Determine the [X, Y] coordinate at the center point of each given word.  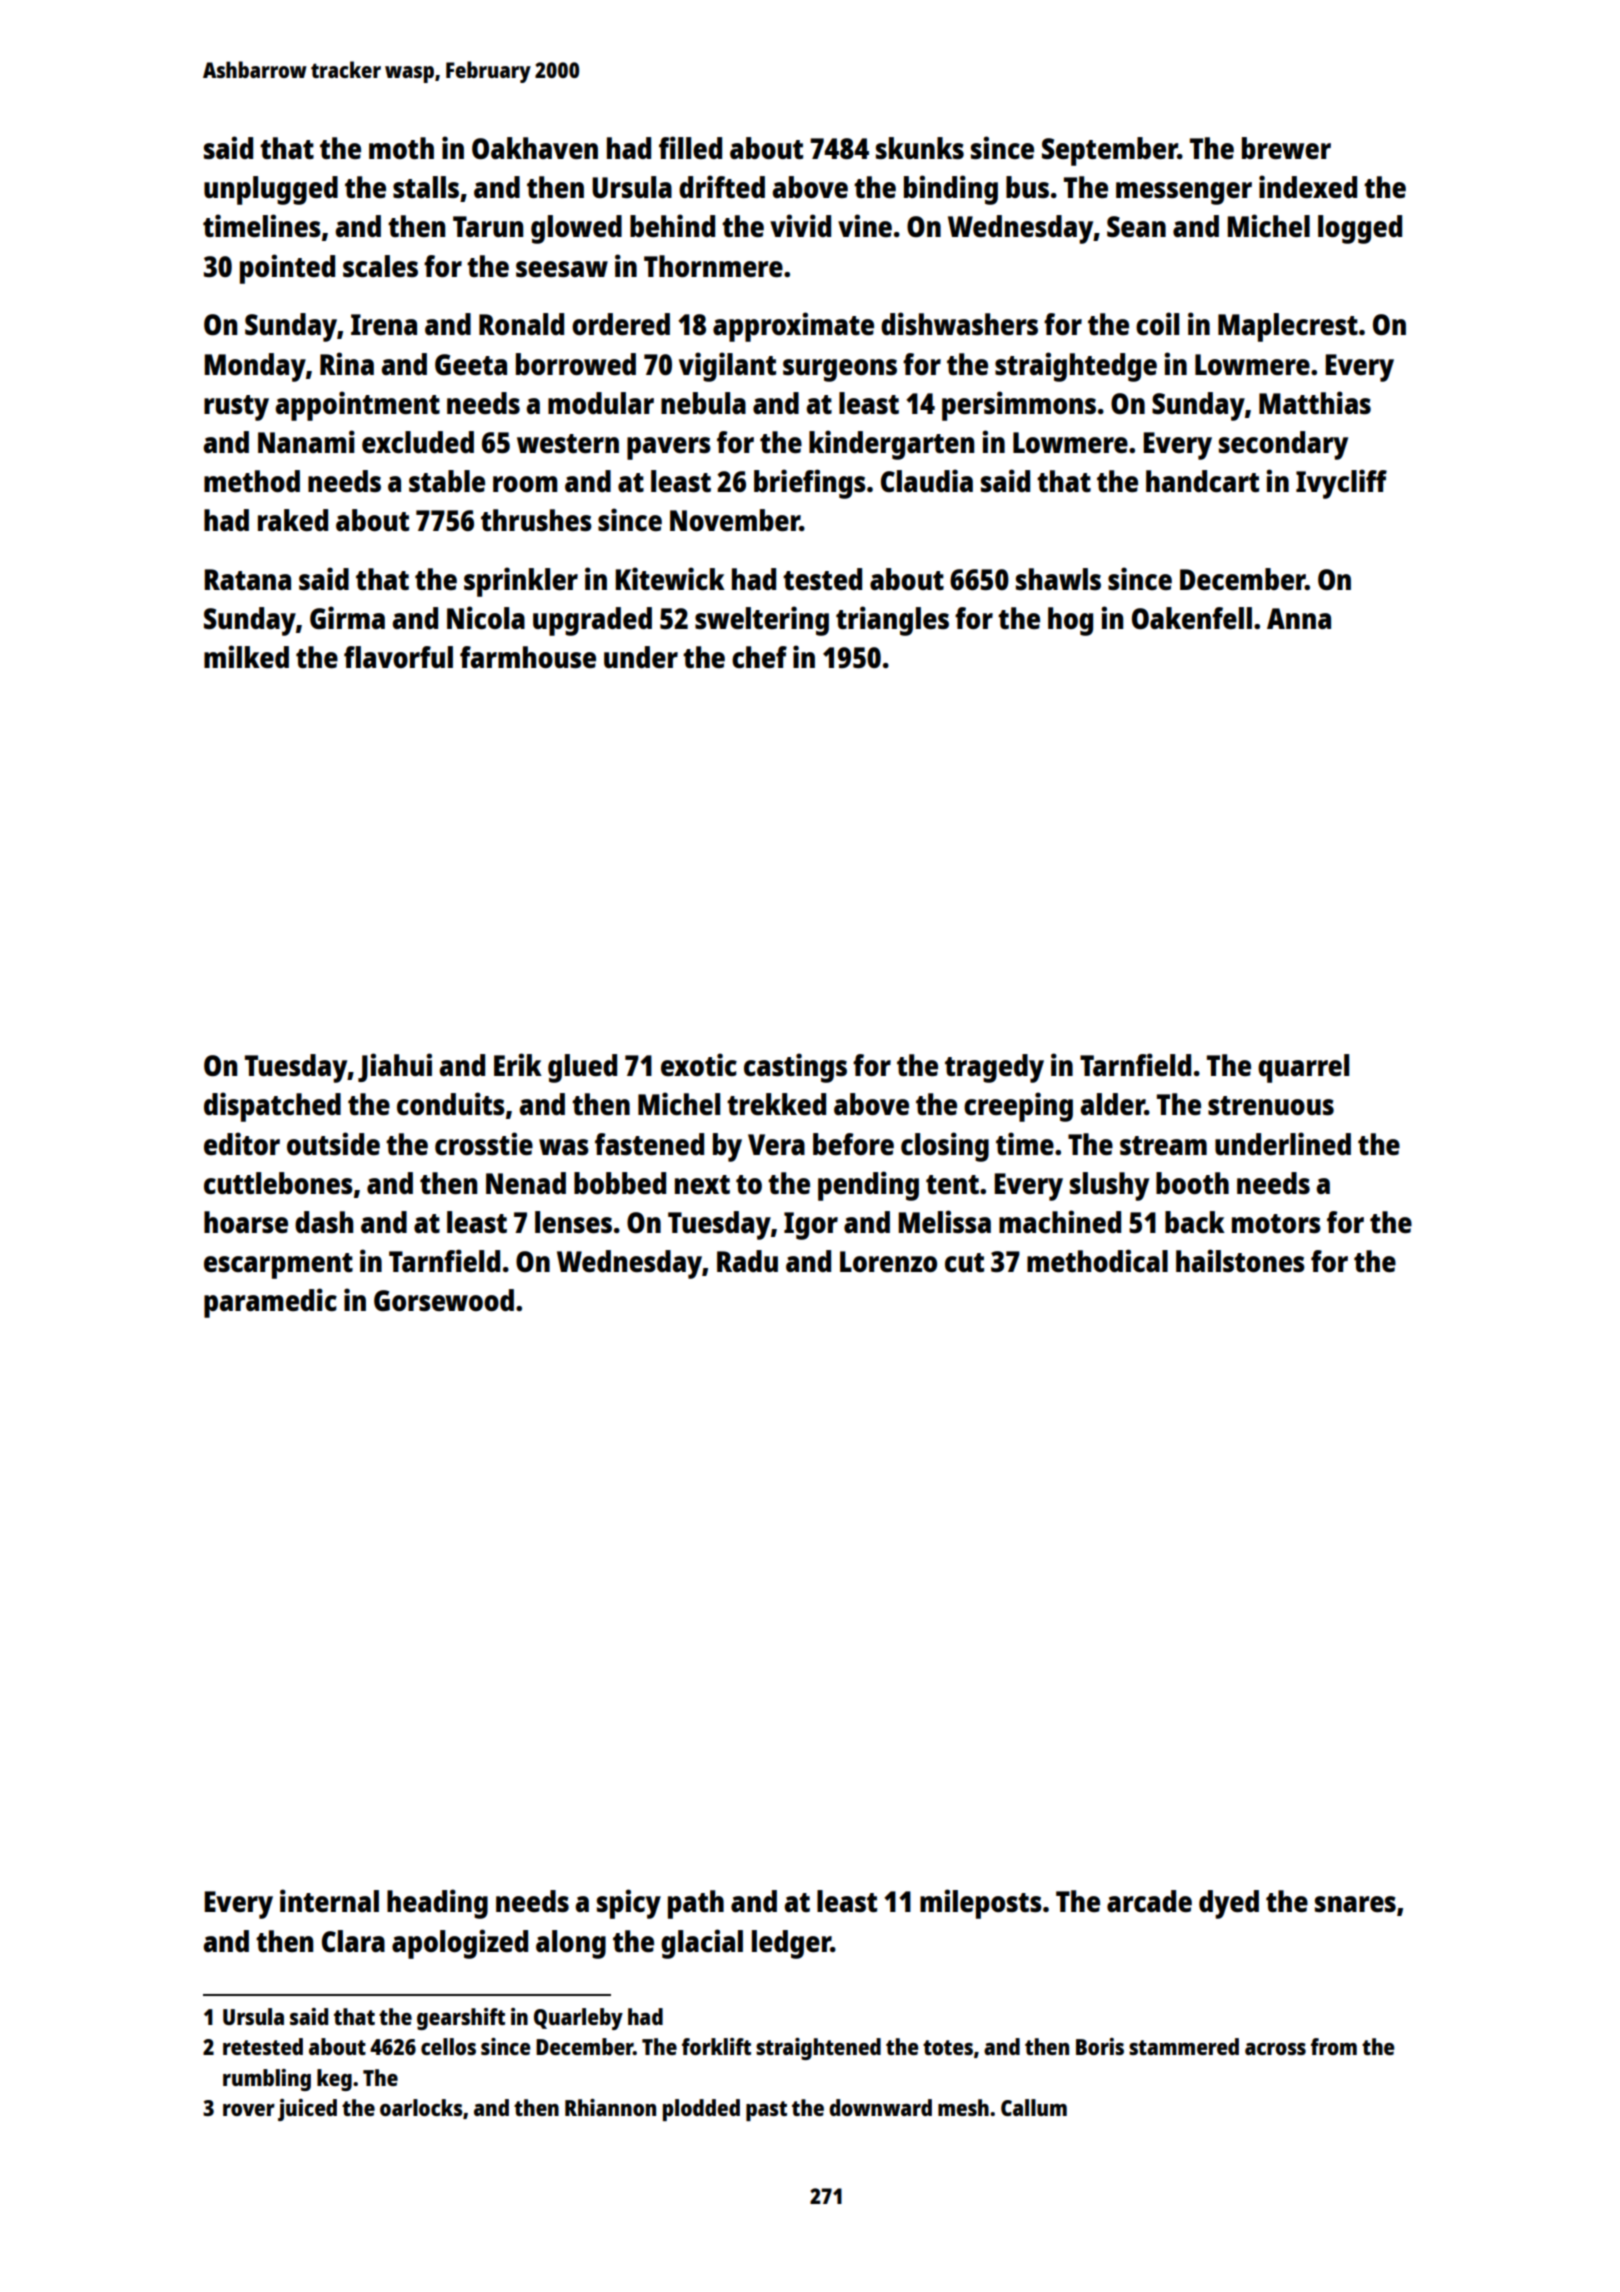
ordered [621, 324]
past [766, 2111]
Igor [811, 1226]
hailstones [1240, 1260]
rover [249, 2110]
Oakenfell [1192, 618]
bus [1027, 187]
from [1334, 2046]
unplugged [271, 190]
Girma [347, 617]
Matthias [1315, 402]
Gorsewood [444, 1300]
